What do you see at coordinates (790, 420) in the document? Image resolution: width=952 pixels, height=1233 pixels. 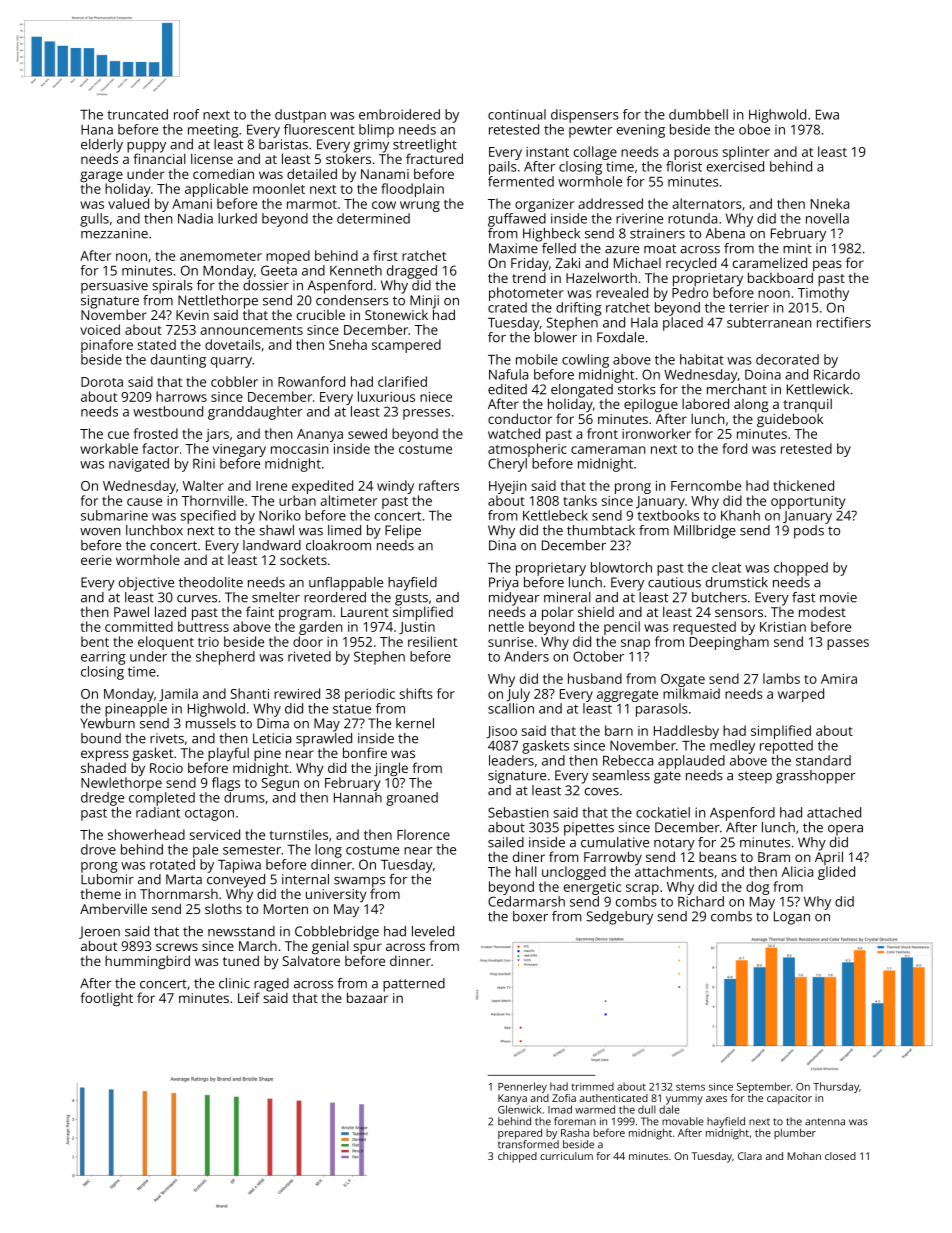 I see `guidebook` at bounding box center [790, 420].
